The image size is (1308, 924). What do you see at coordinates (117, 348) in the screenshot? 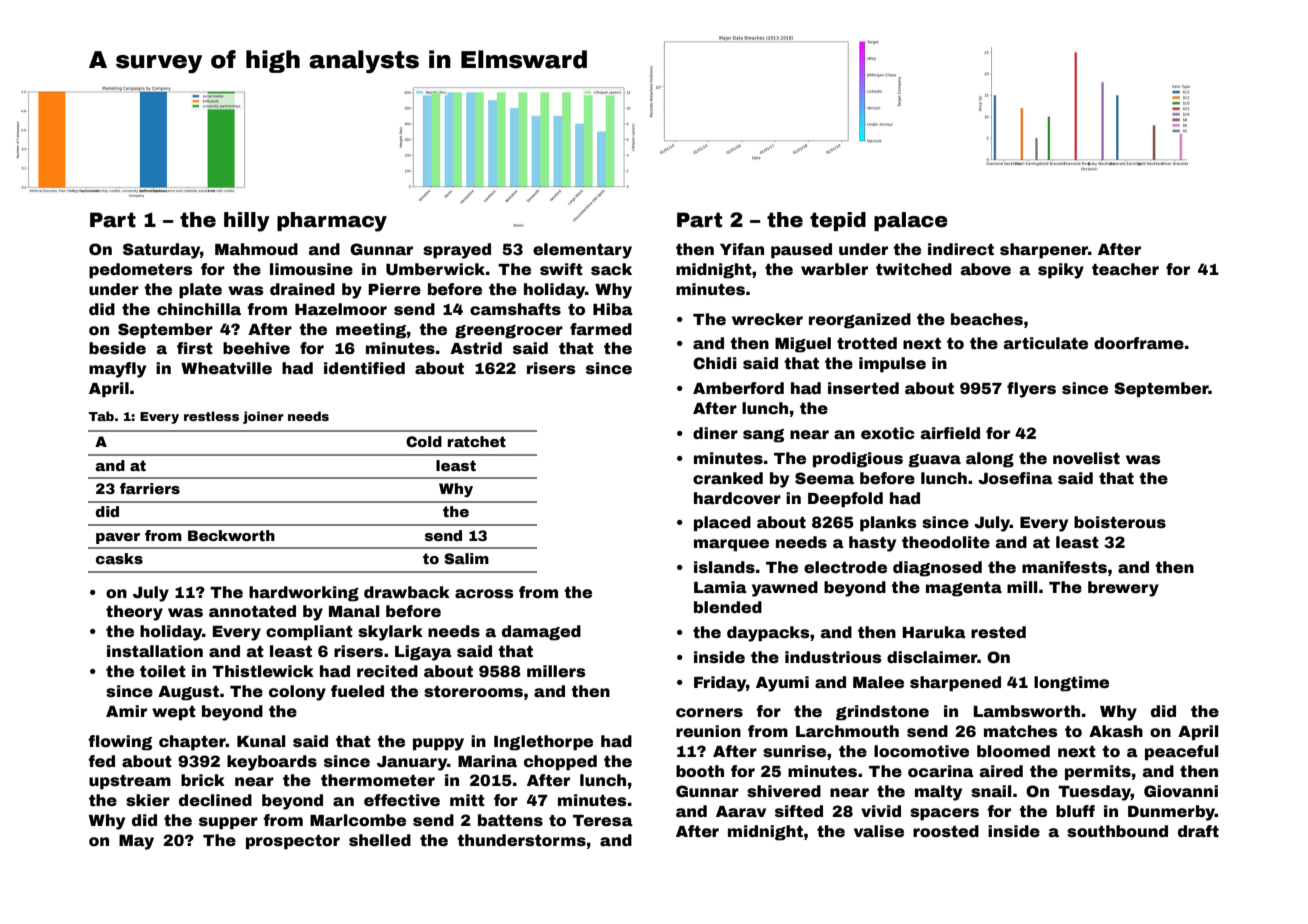
I see `beside` at bounding box center [117, 348].
